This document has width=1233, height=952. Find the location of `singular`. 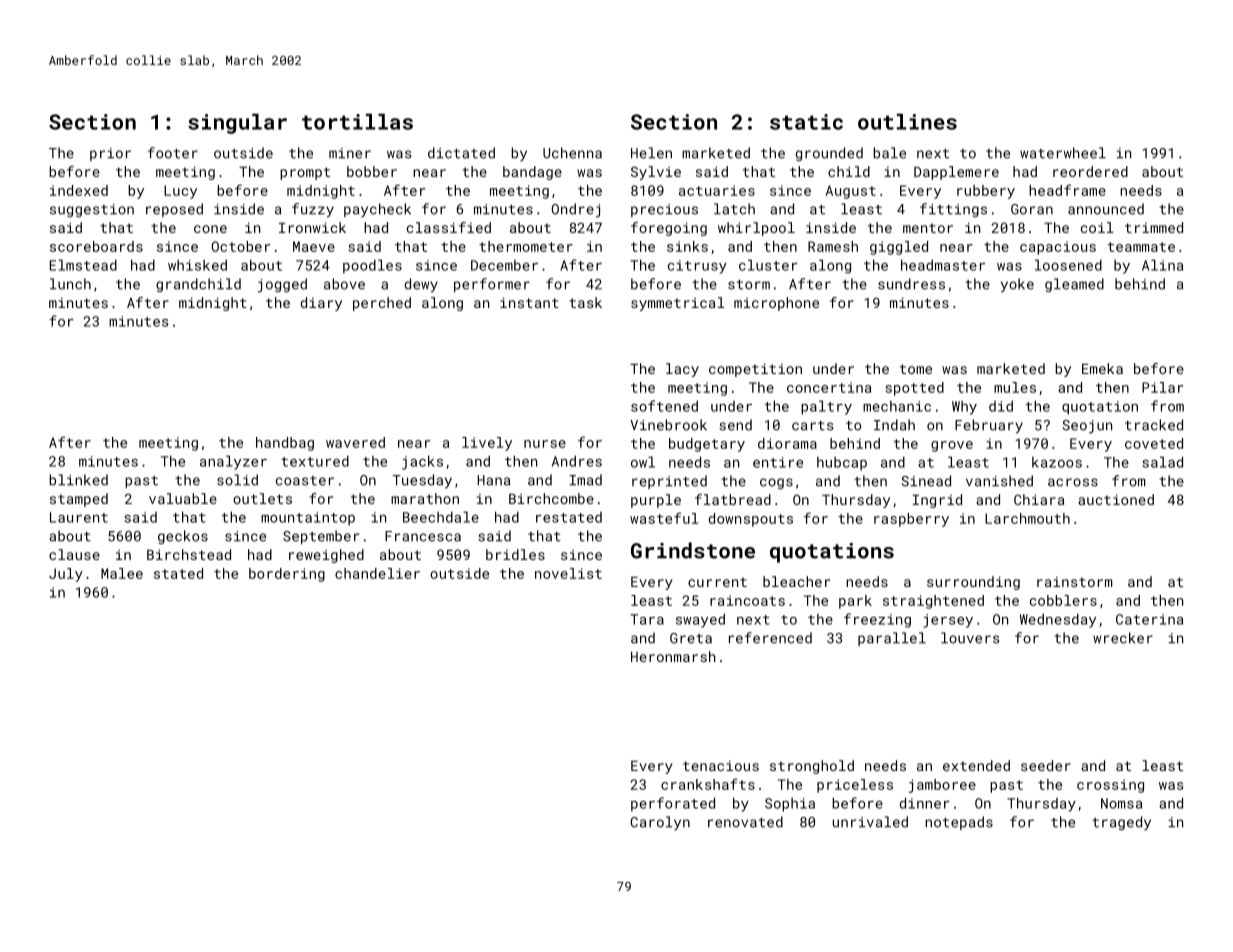

singular is located at coordinates (237, 124).
